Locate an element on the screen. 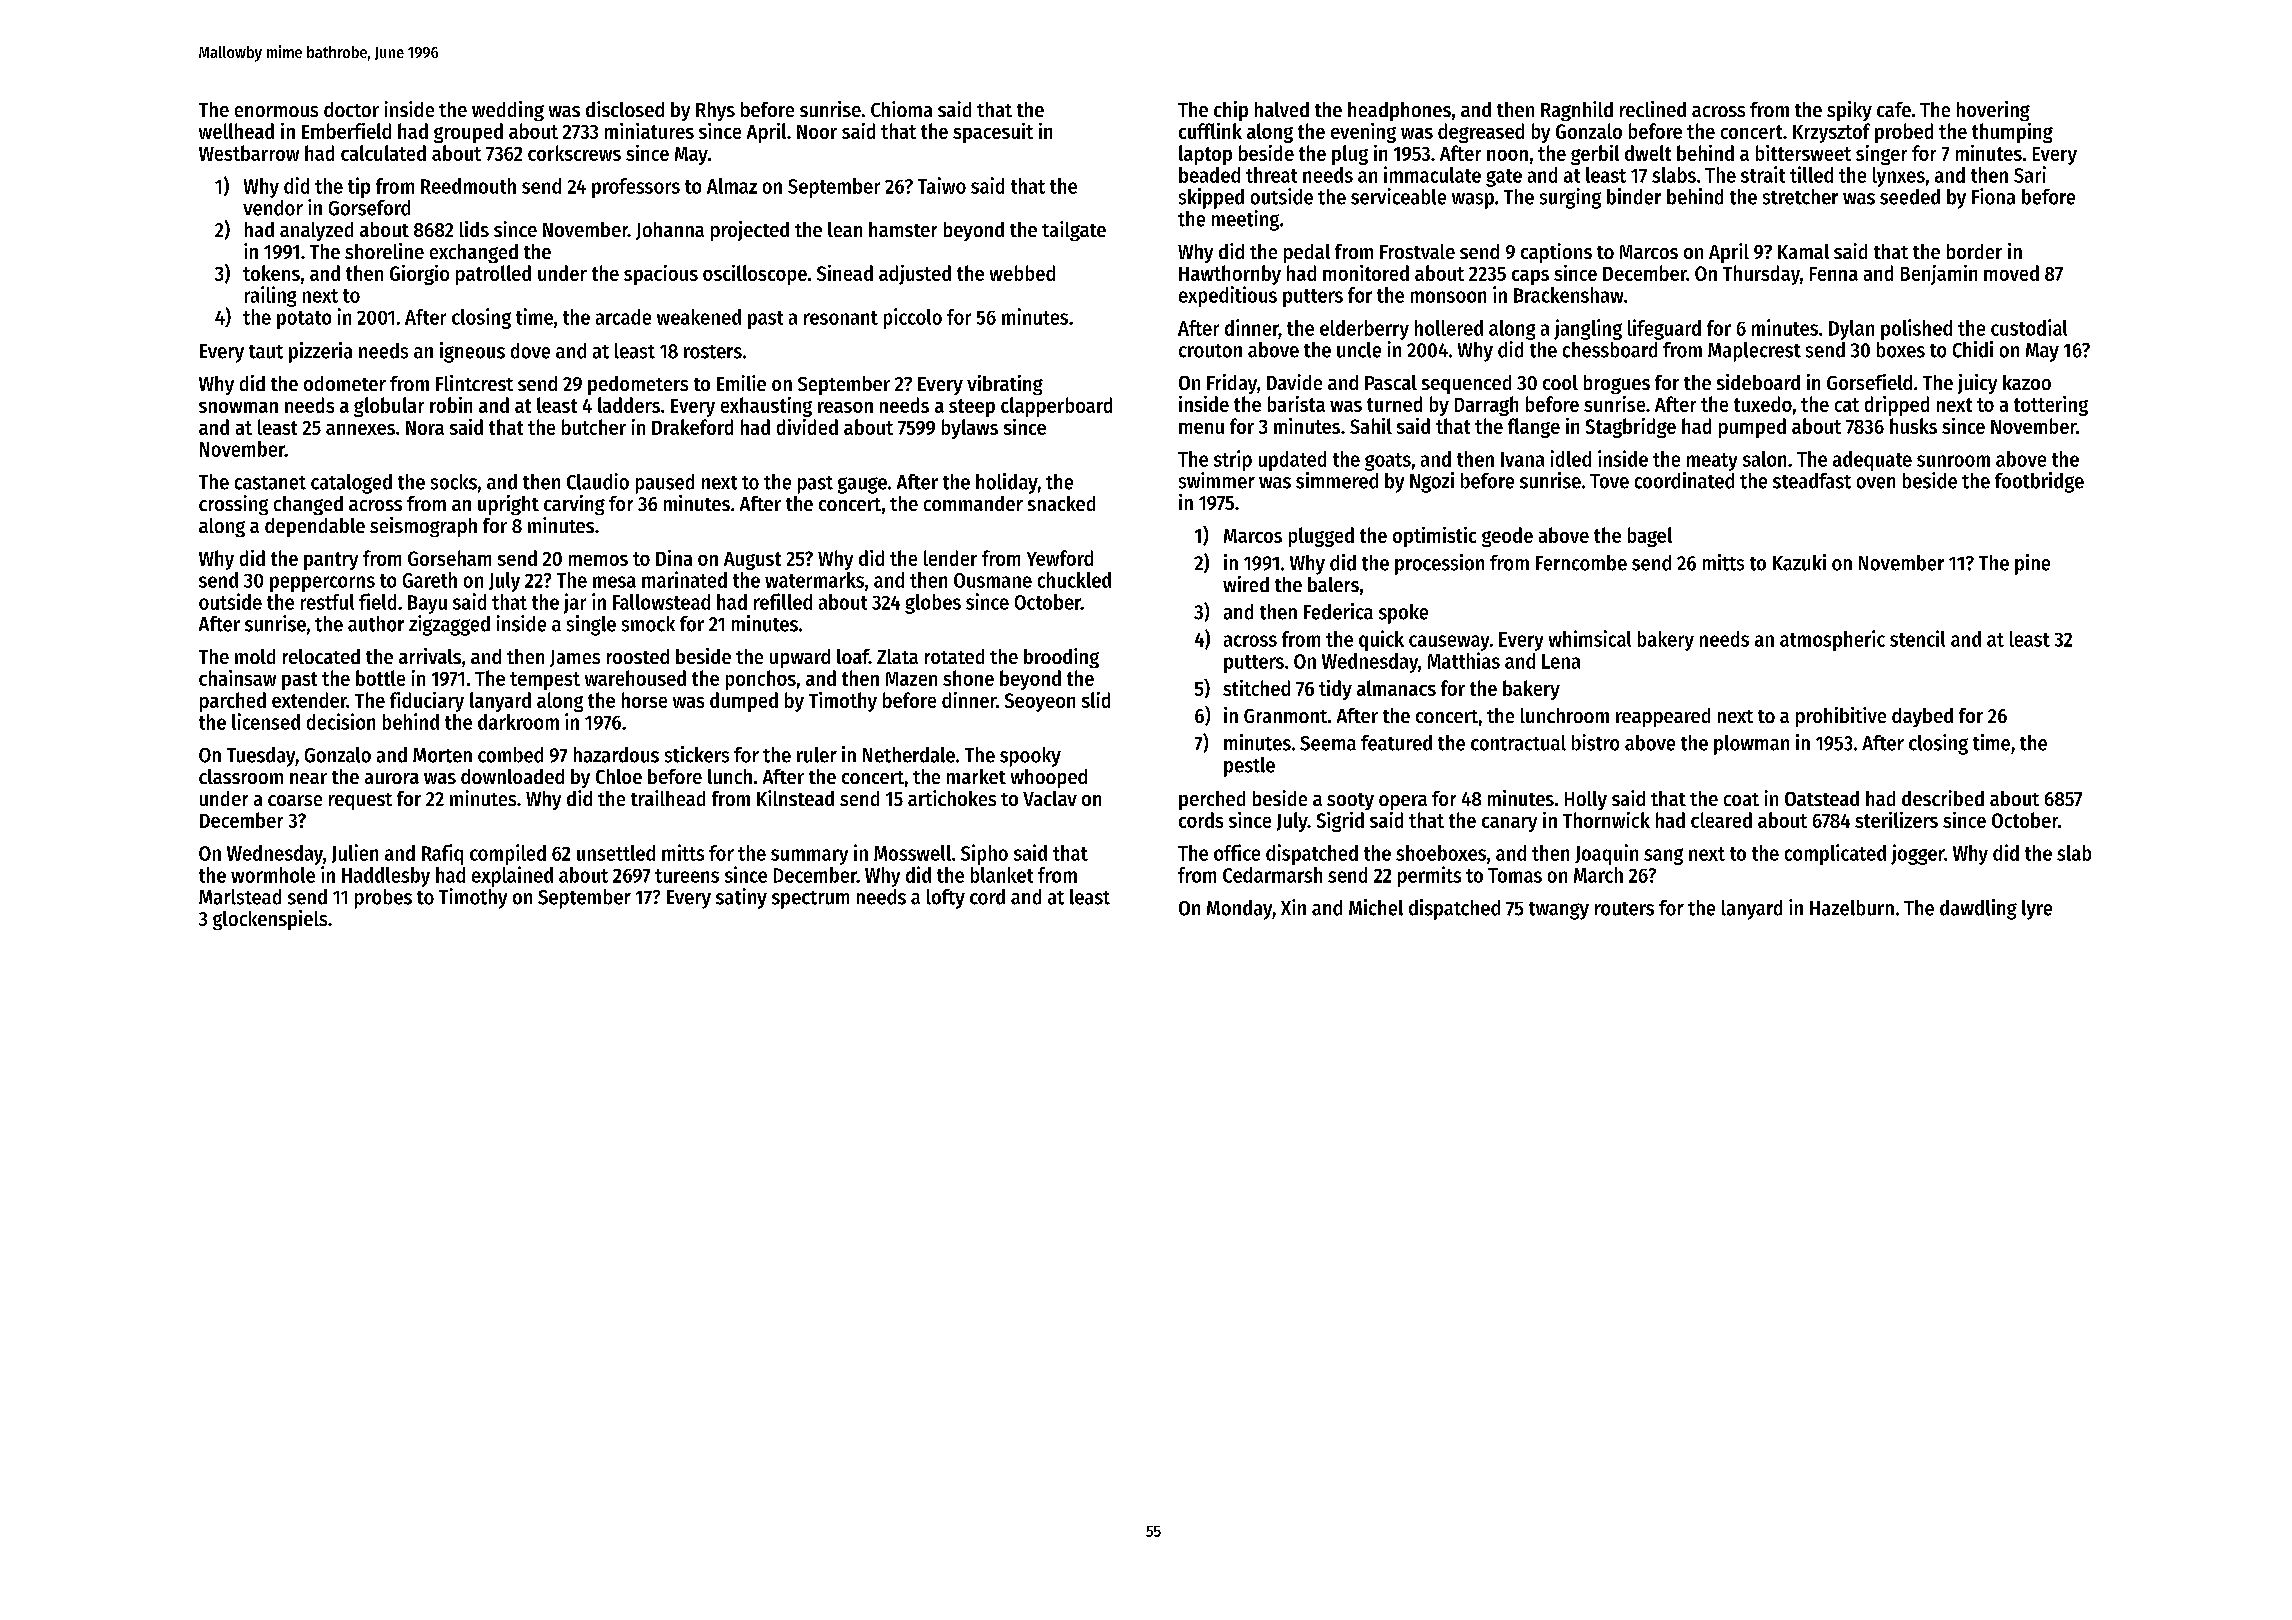 The image size is (2292, 1620). disclosed is located at coordinates (625, 109).
